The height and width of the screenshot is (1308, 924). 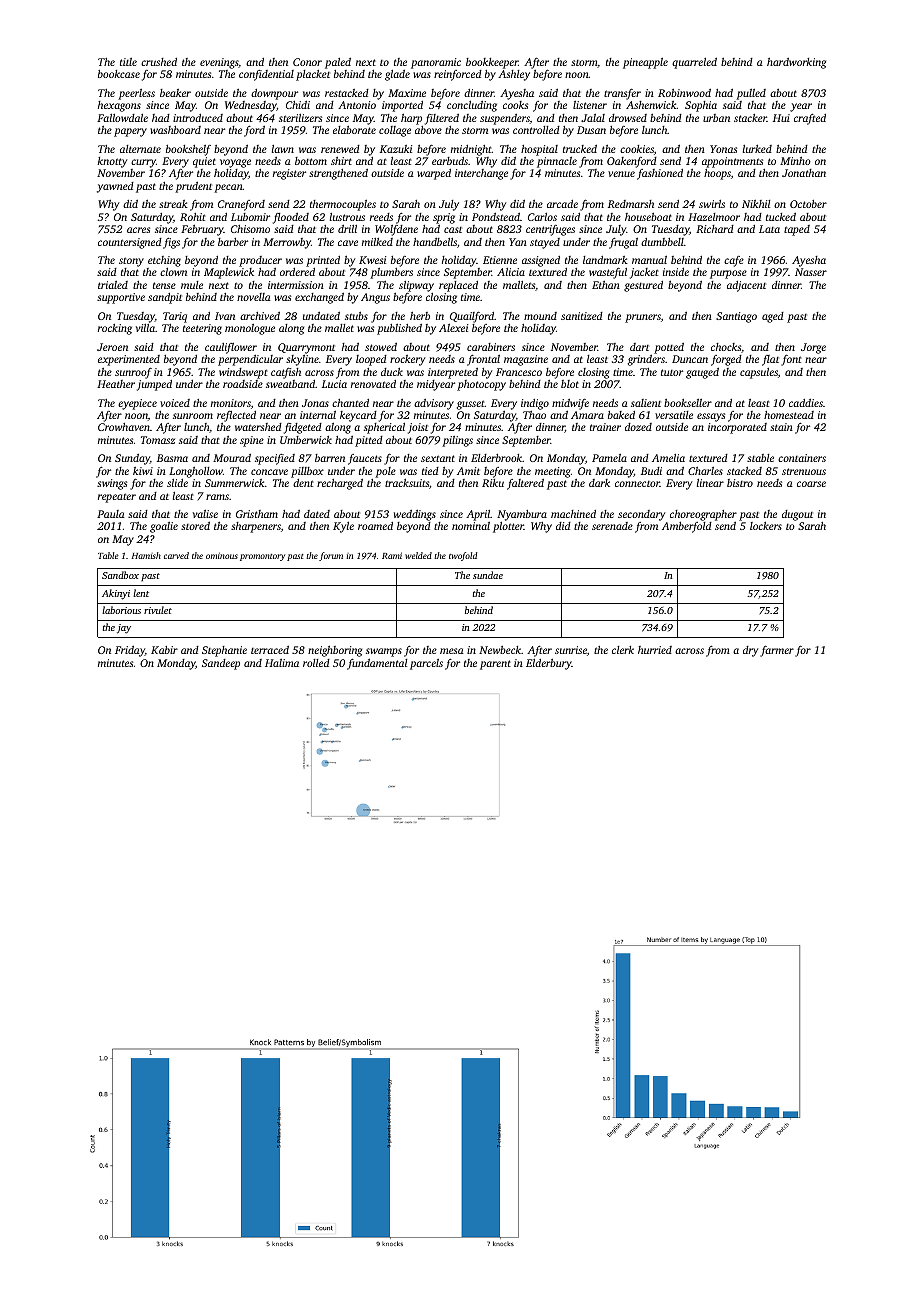 What do you see at coordinates (164, 527) in the screenshot?
I see `goalie` at bounding box center [164, 527].
